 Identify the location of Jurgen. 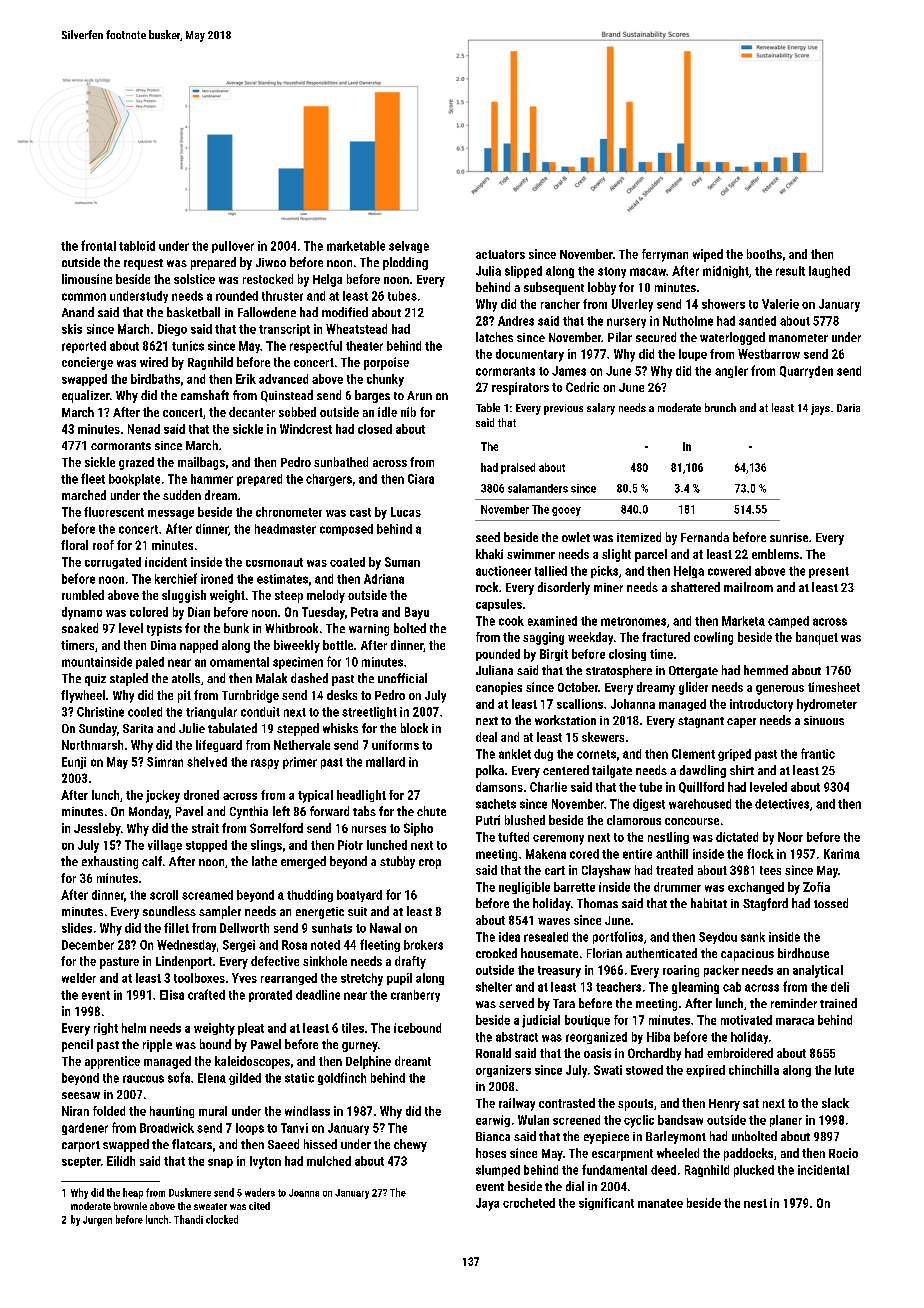
(97, 1221).
